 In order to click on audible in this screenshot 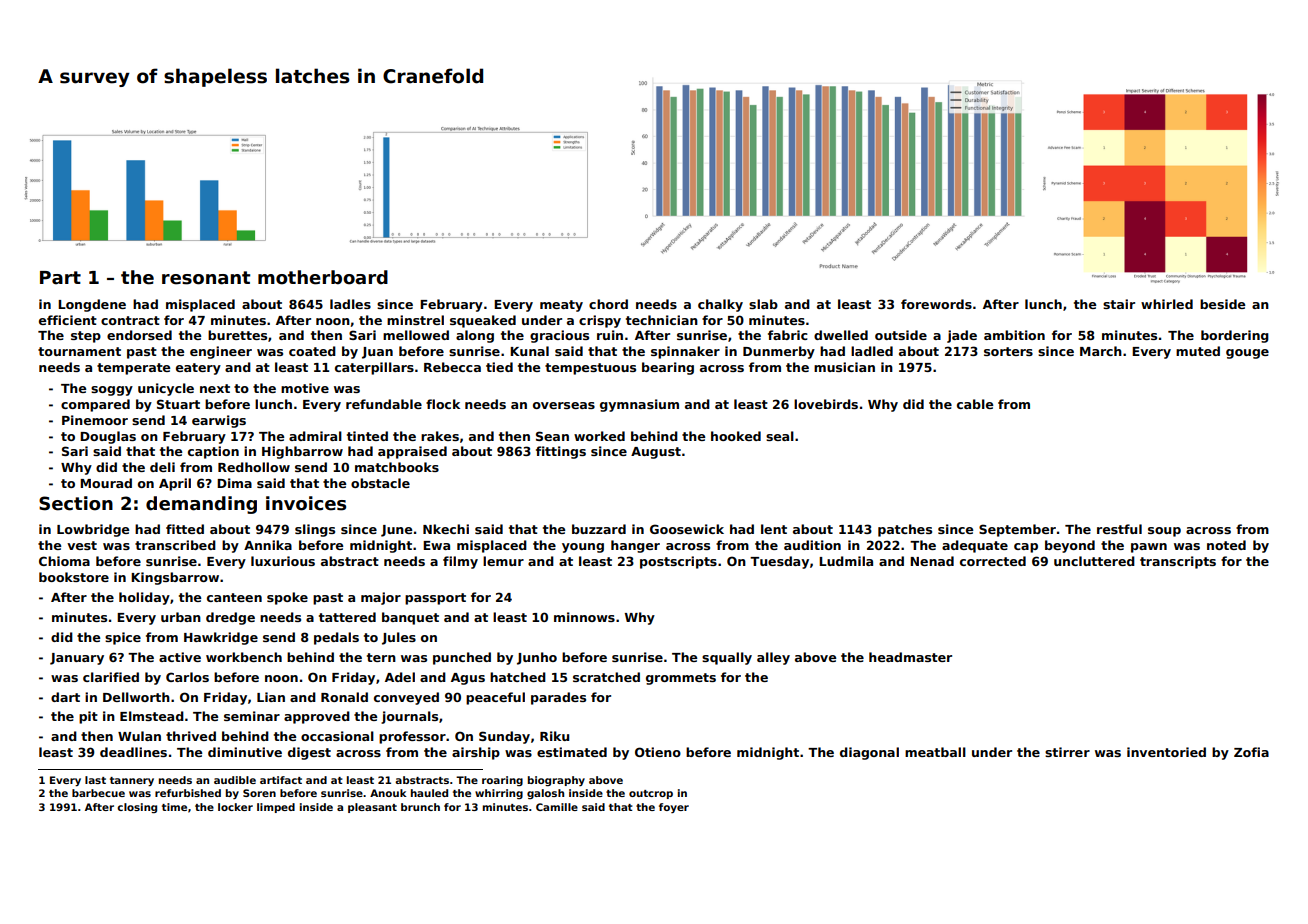, I will do `click(235, 780)`.
